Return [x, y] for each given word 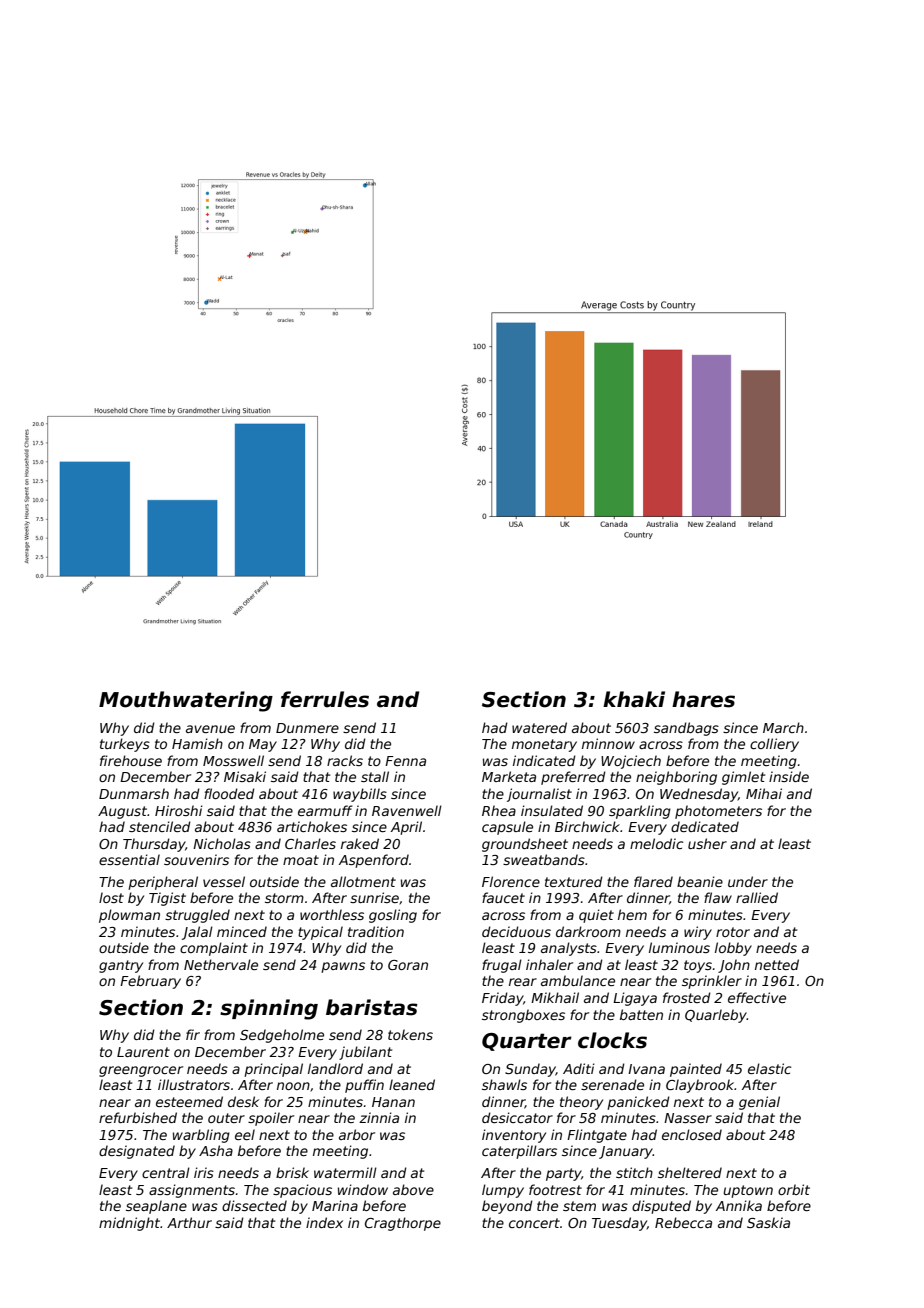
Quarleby [716, 1016]
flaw [718, 897]
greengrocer [141, 1071]
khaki [634, 699]
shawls [504, 1084]
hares [703, 699]
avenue [210, 729]
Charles [310, 843]
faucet [503, 897]
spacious [302, 1191]
